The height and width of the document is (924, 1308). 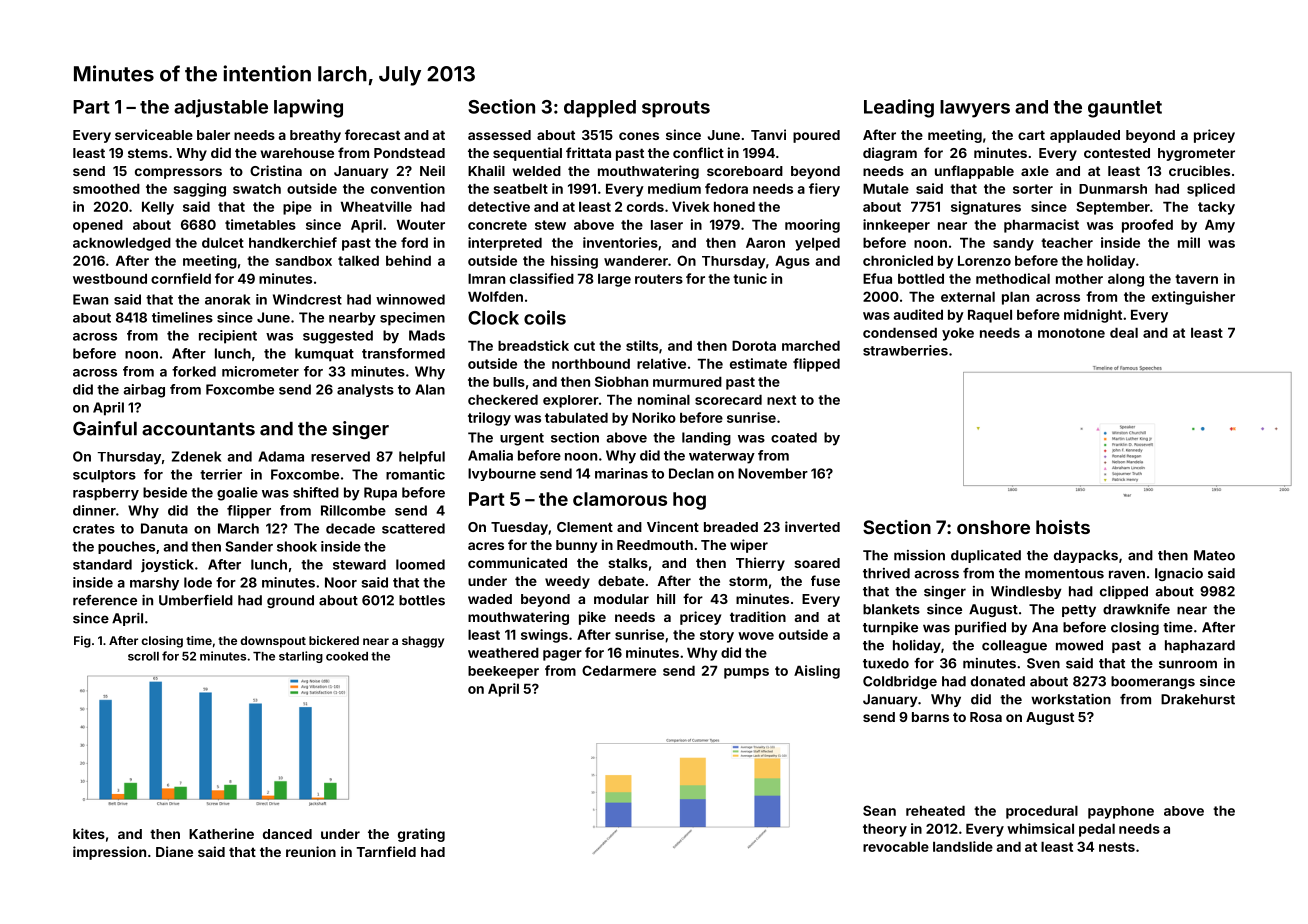 I want to click on opened, so click(x=98, y=226).
